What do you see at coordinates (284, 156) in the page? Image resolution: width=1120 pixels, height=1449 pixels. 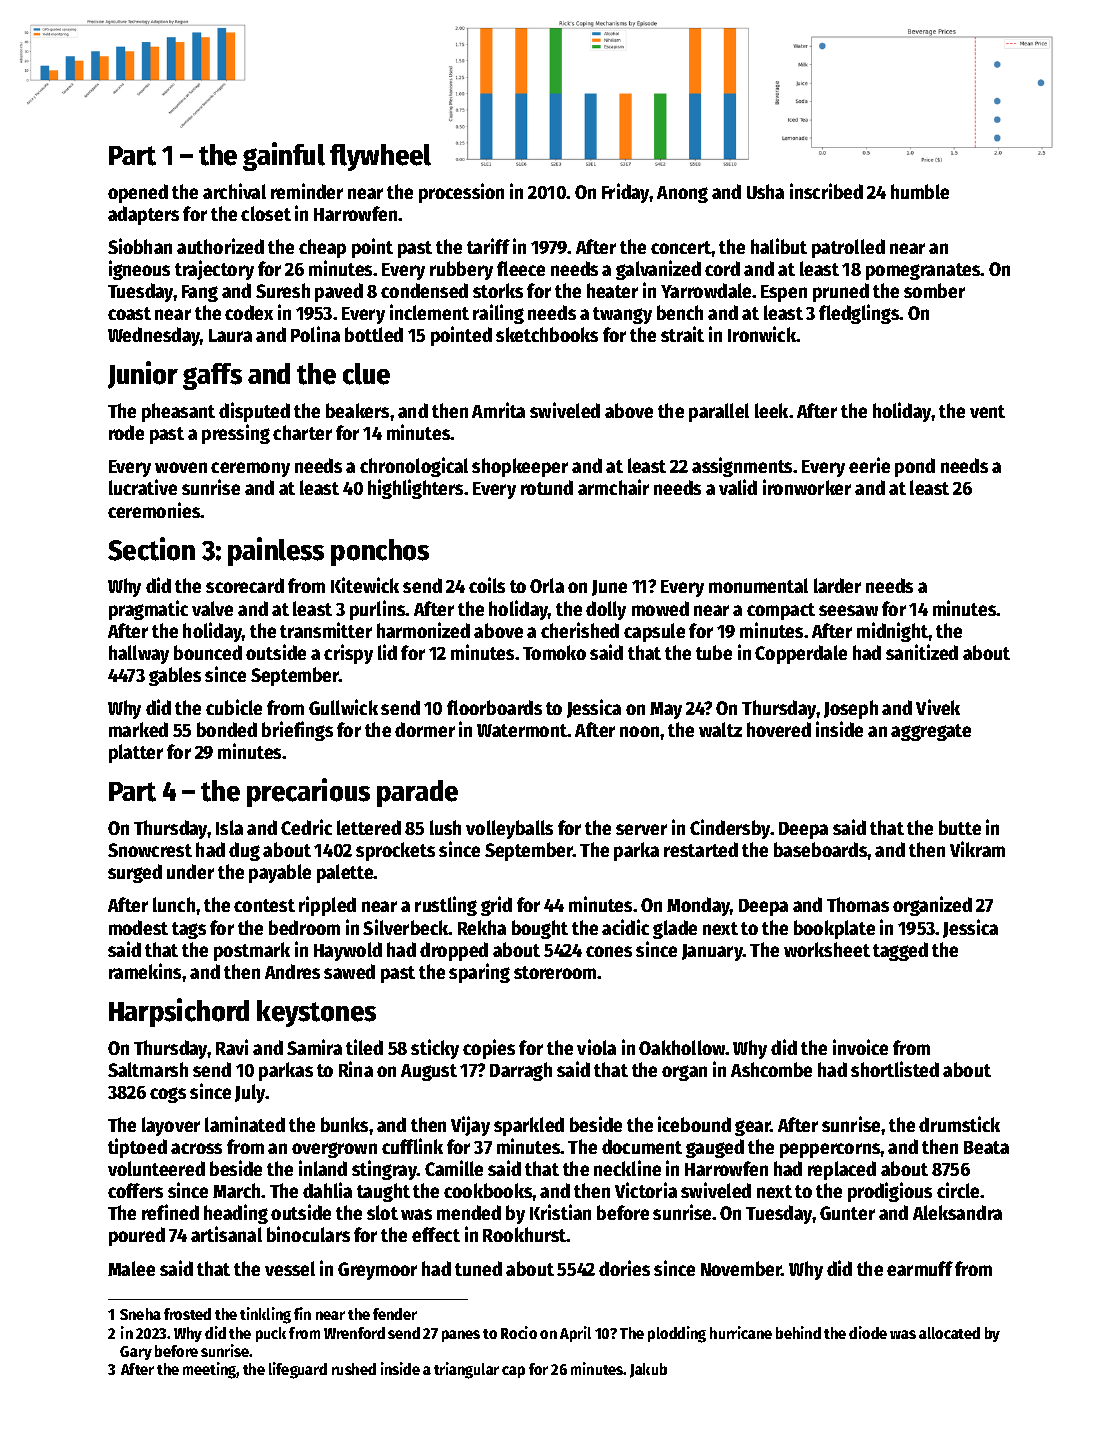 I see `gainful` at bounding box center [284, 156].
